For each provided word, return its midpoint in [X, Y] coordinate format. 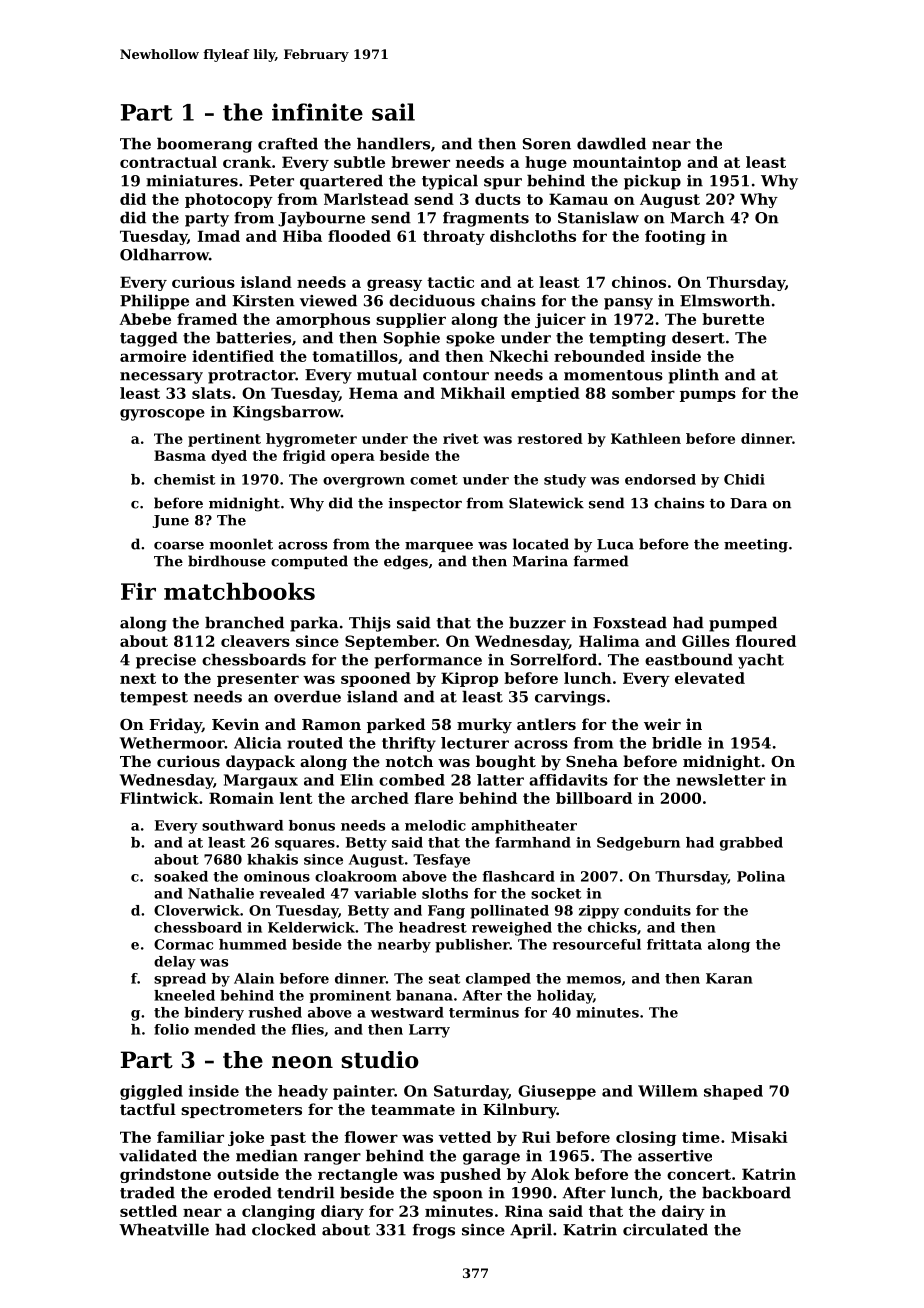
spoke [470, 339]
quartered [341, 182]
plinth [694, 376]
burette [733, 319]
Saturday [471, 1092]
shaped [733, 1092]
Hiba [302, 236]
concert [699, 1174]
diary [342, 1212]
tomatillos [355, 356]
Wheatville [164, 1229]
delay [175, 963]
